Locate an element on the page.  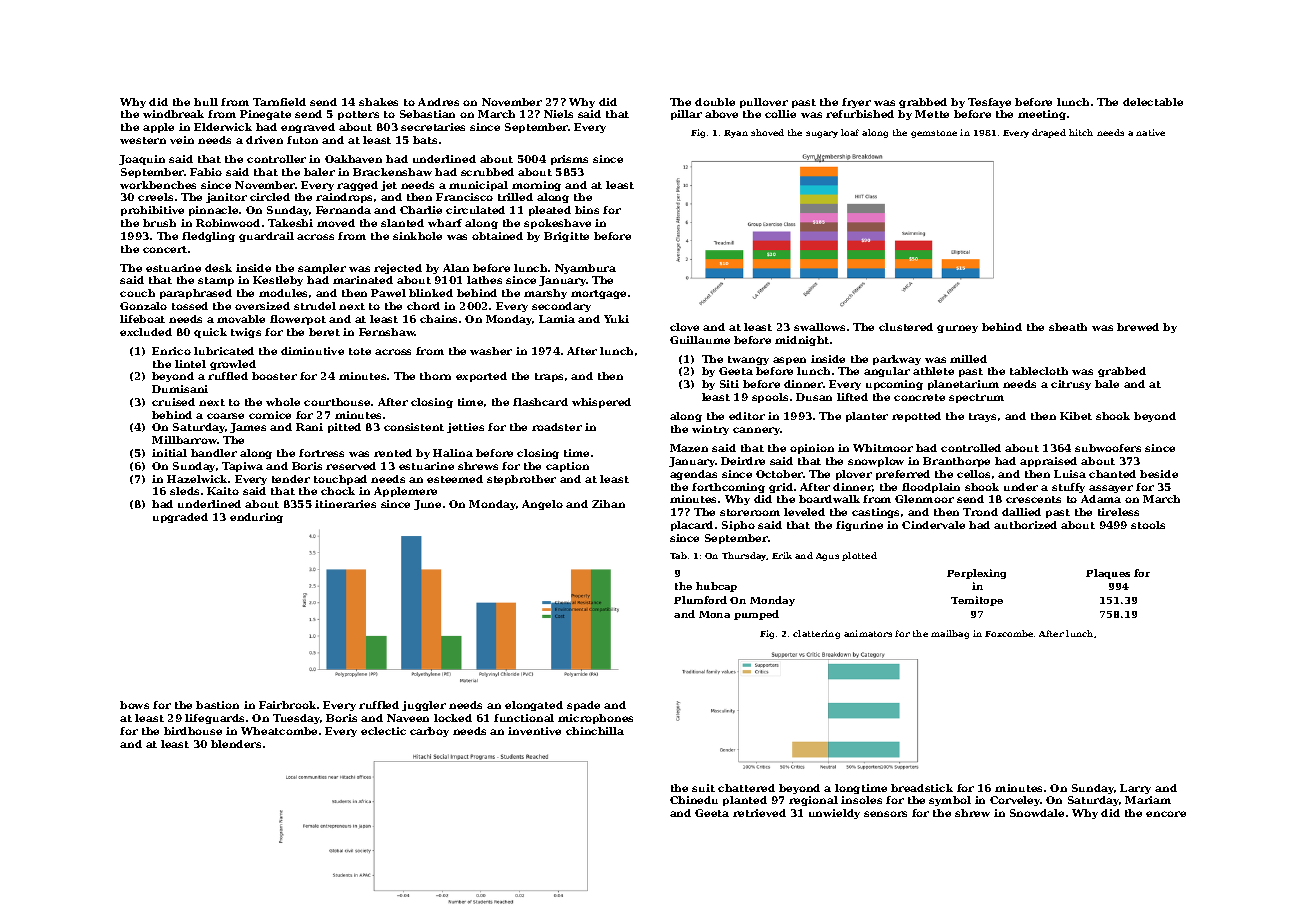
handler is located at coordinates (214, 453).
